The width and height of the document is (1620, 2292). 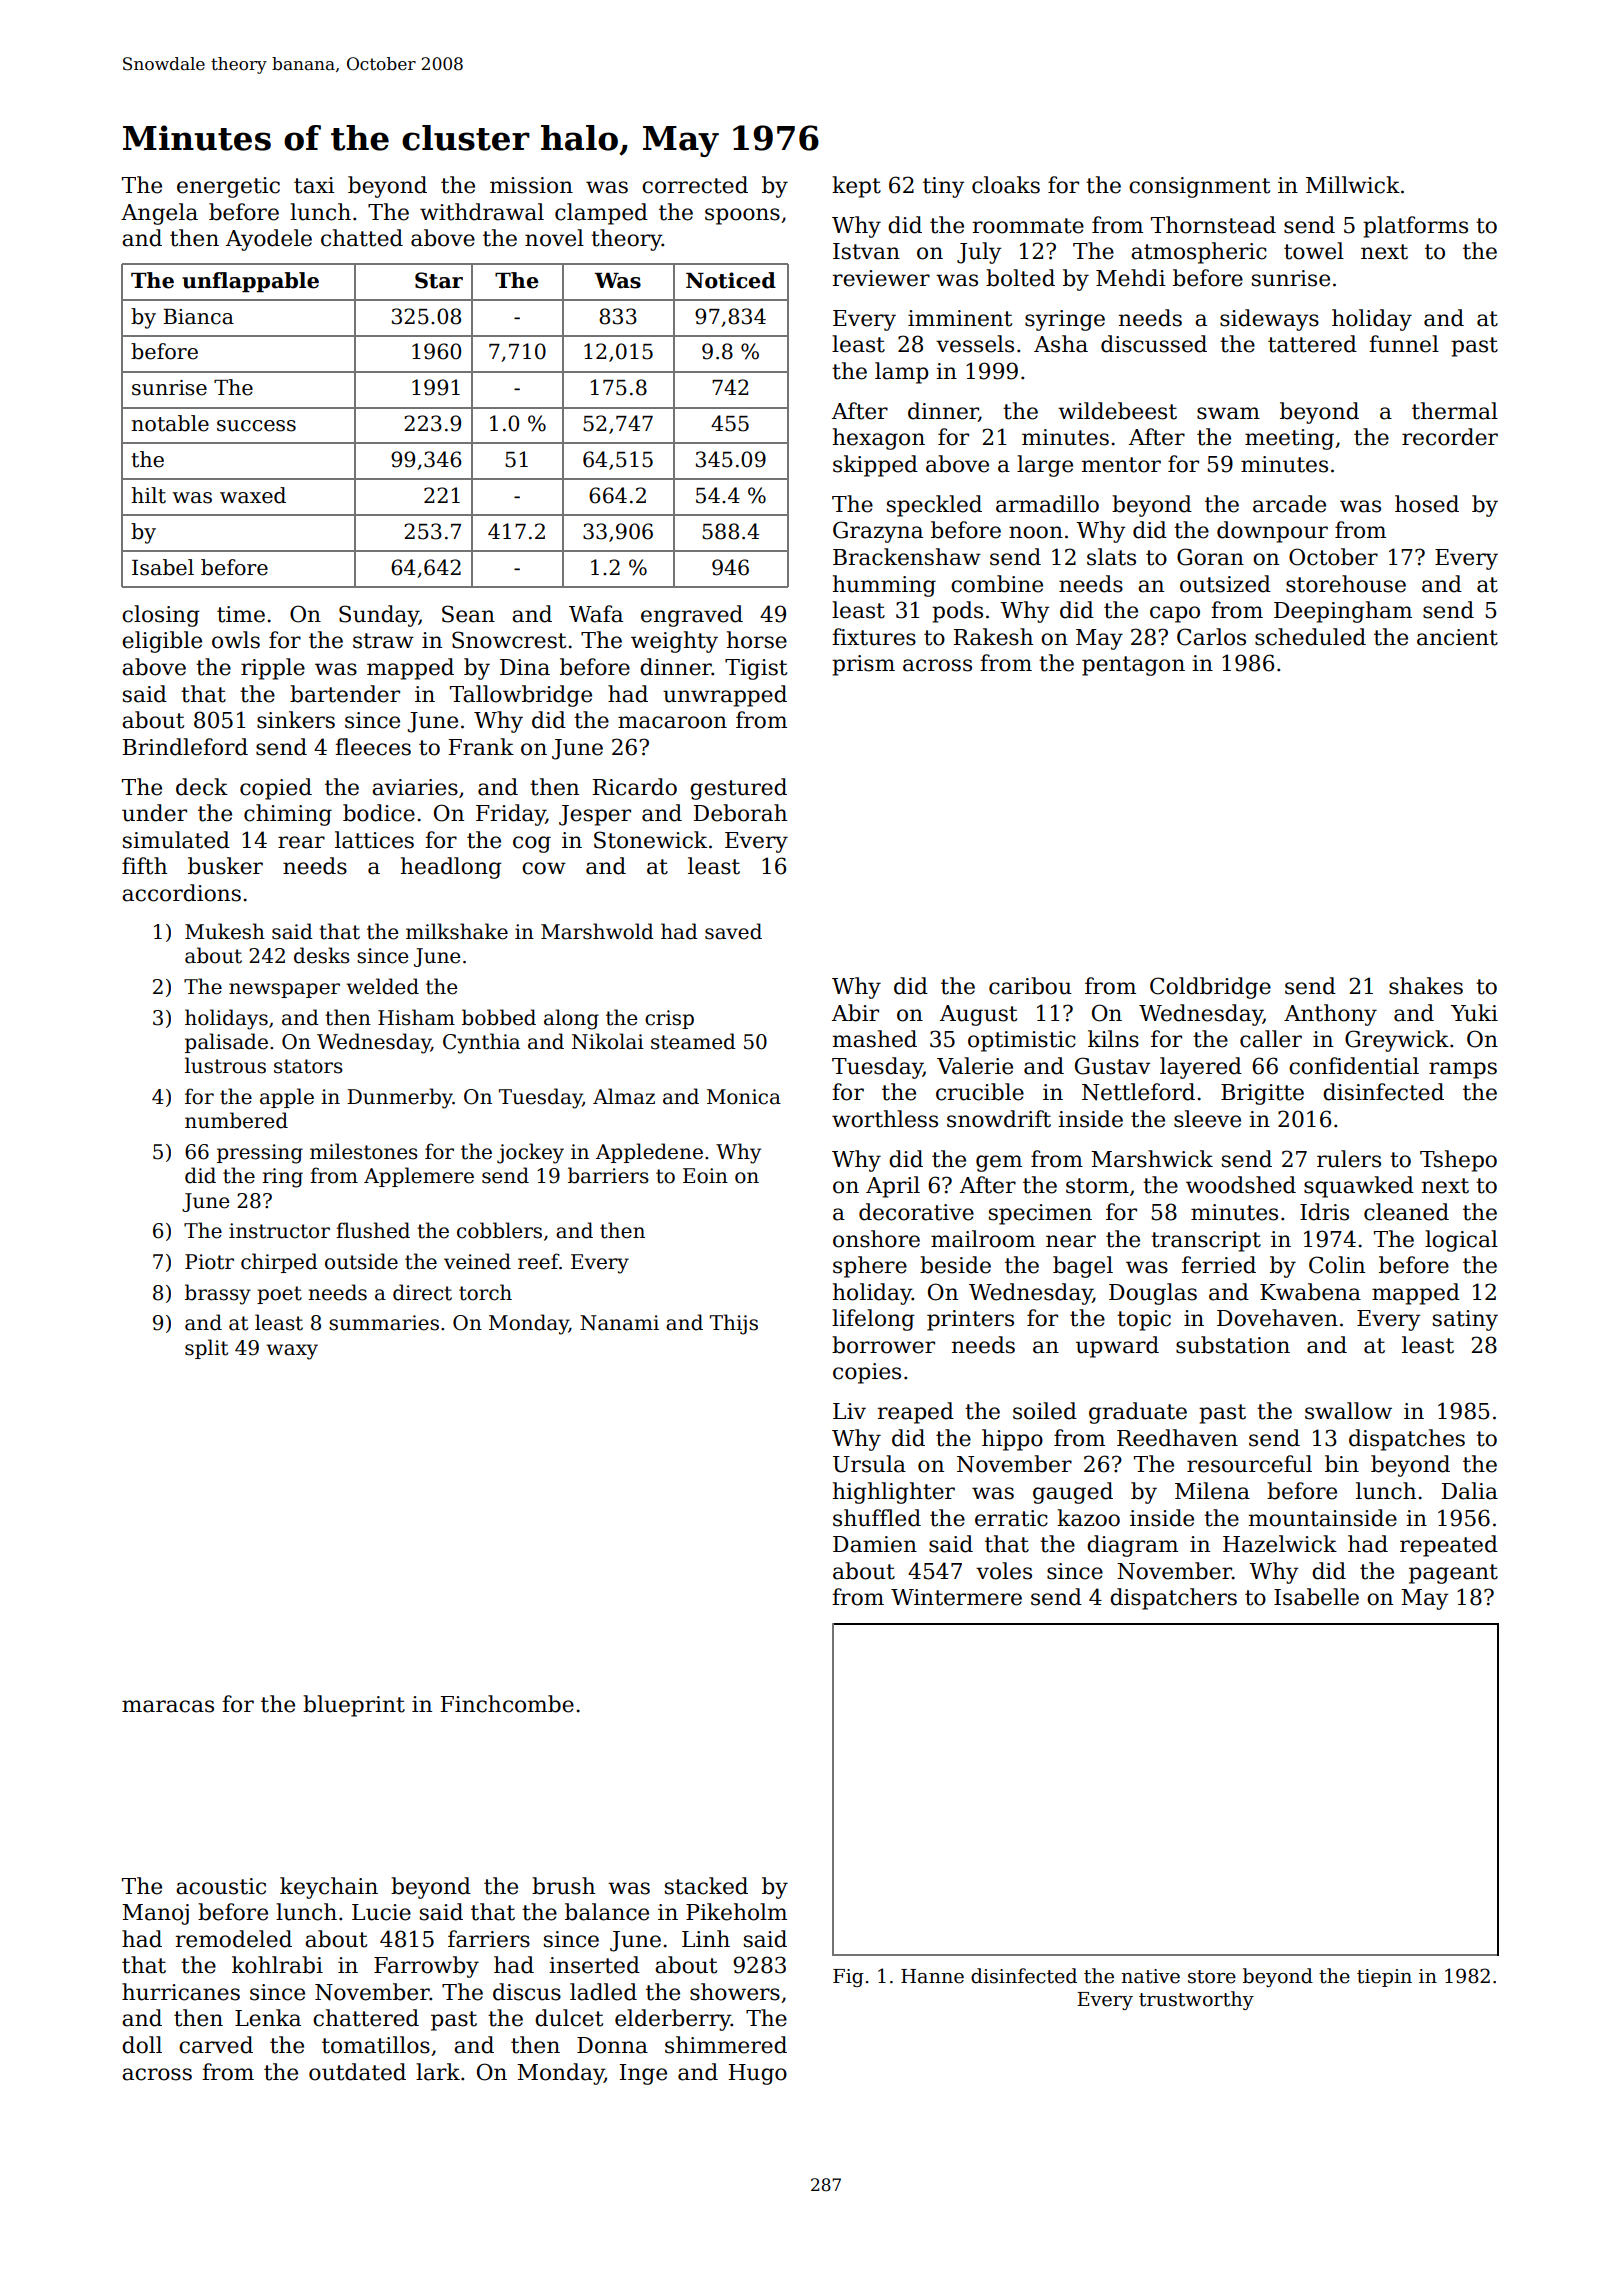 What do you see at coordinates (148, 495) in the document?
I see `hilt` at bounding box center [148, 495].
